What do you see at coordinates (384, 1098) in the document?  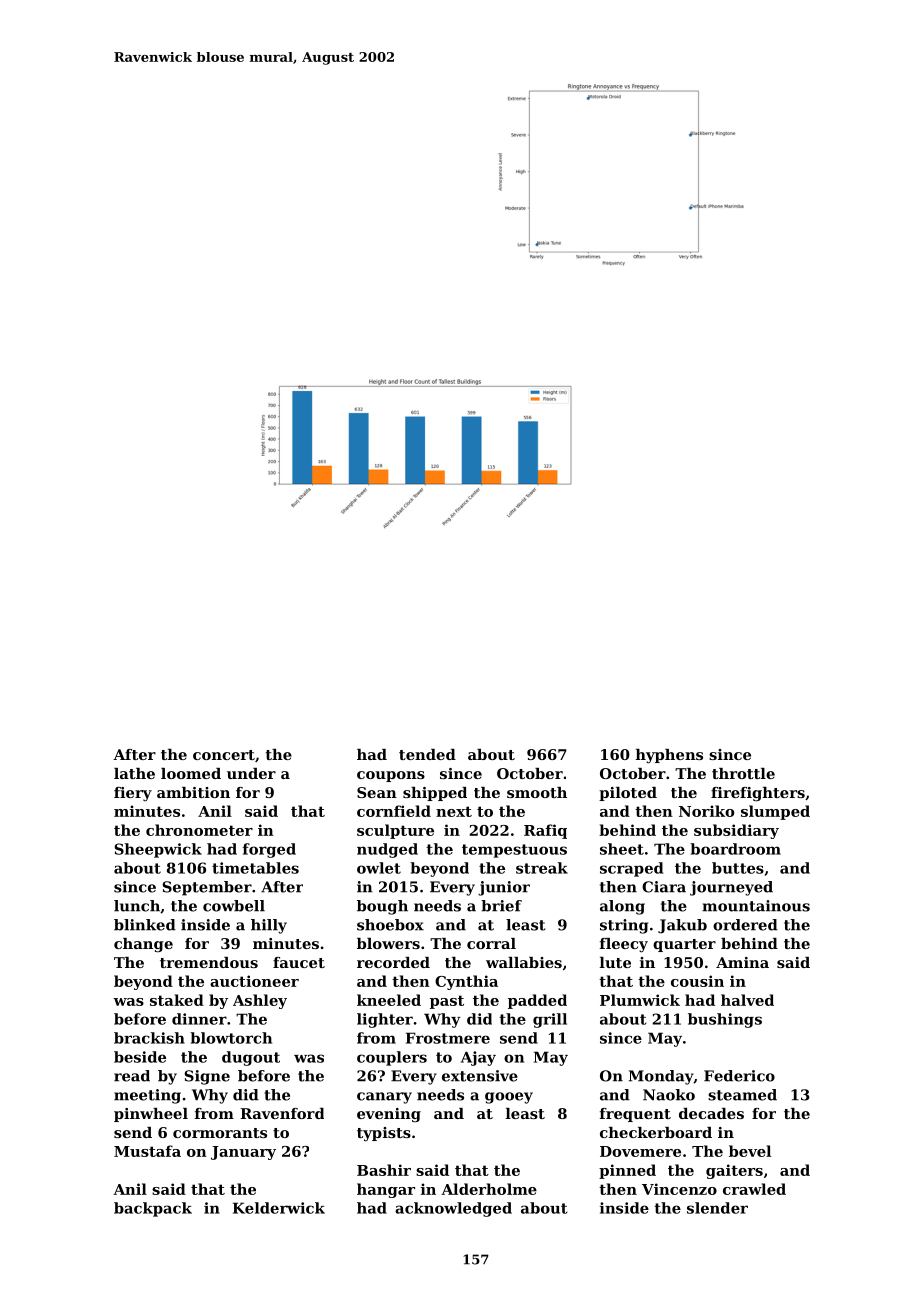 I see `canary` at bounding box center [384, 1098].
